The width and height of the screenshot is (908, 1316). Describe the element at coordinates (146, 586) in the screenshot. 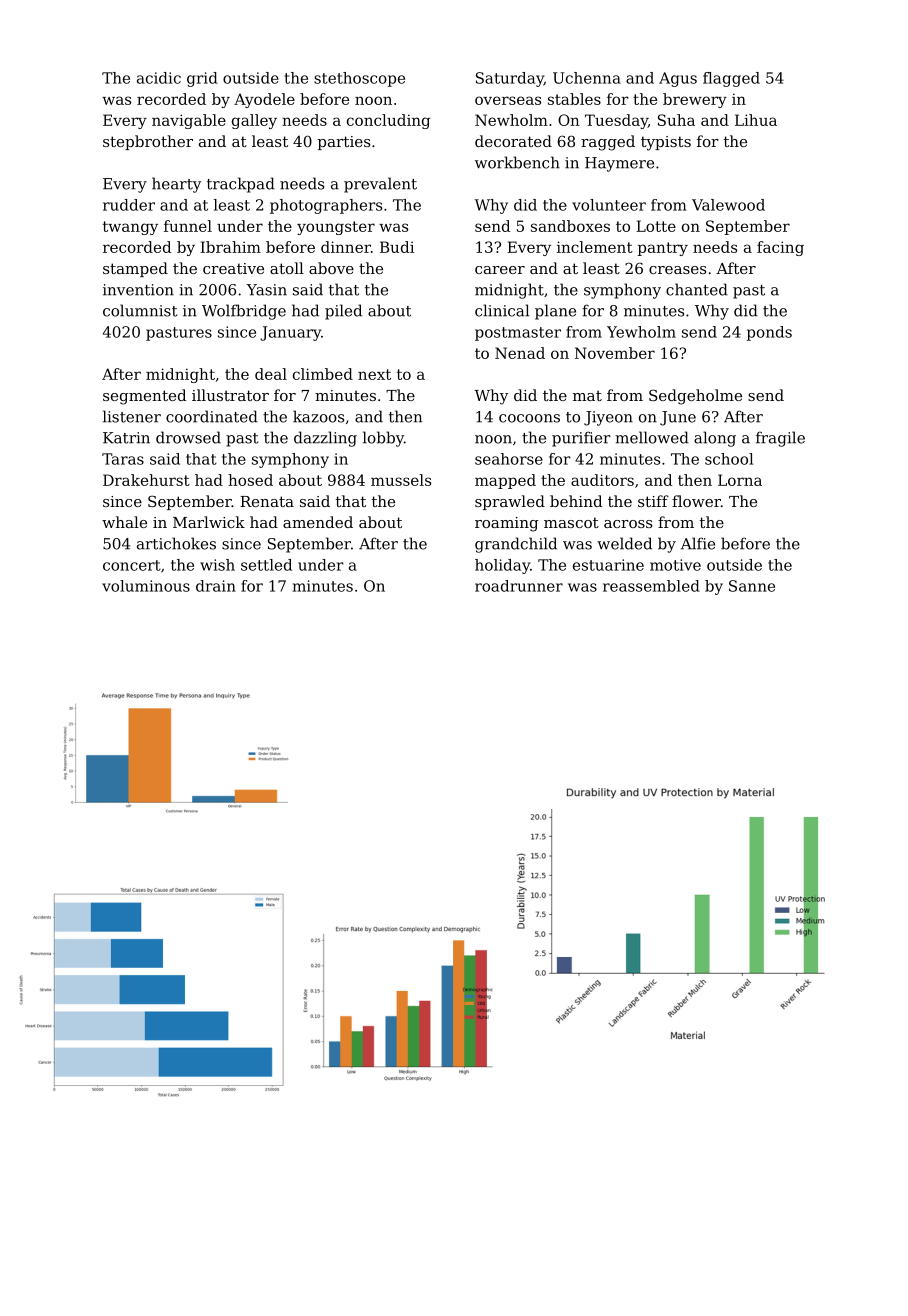

I see `voluminous` at that location.
